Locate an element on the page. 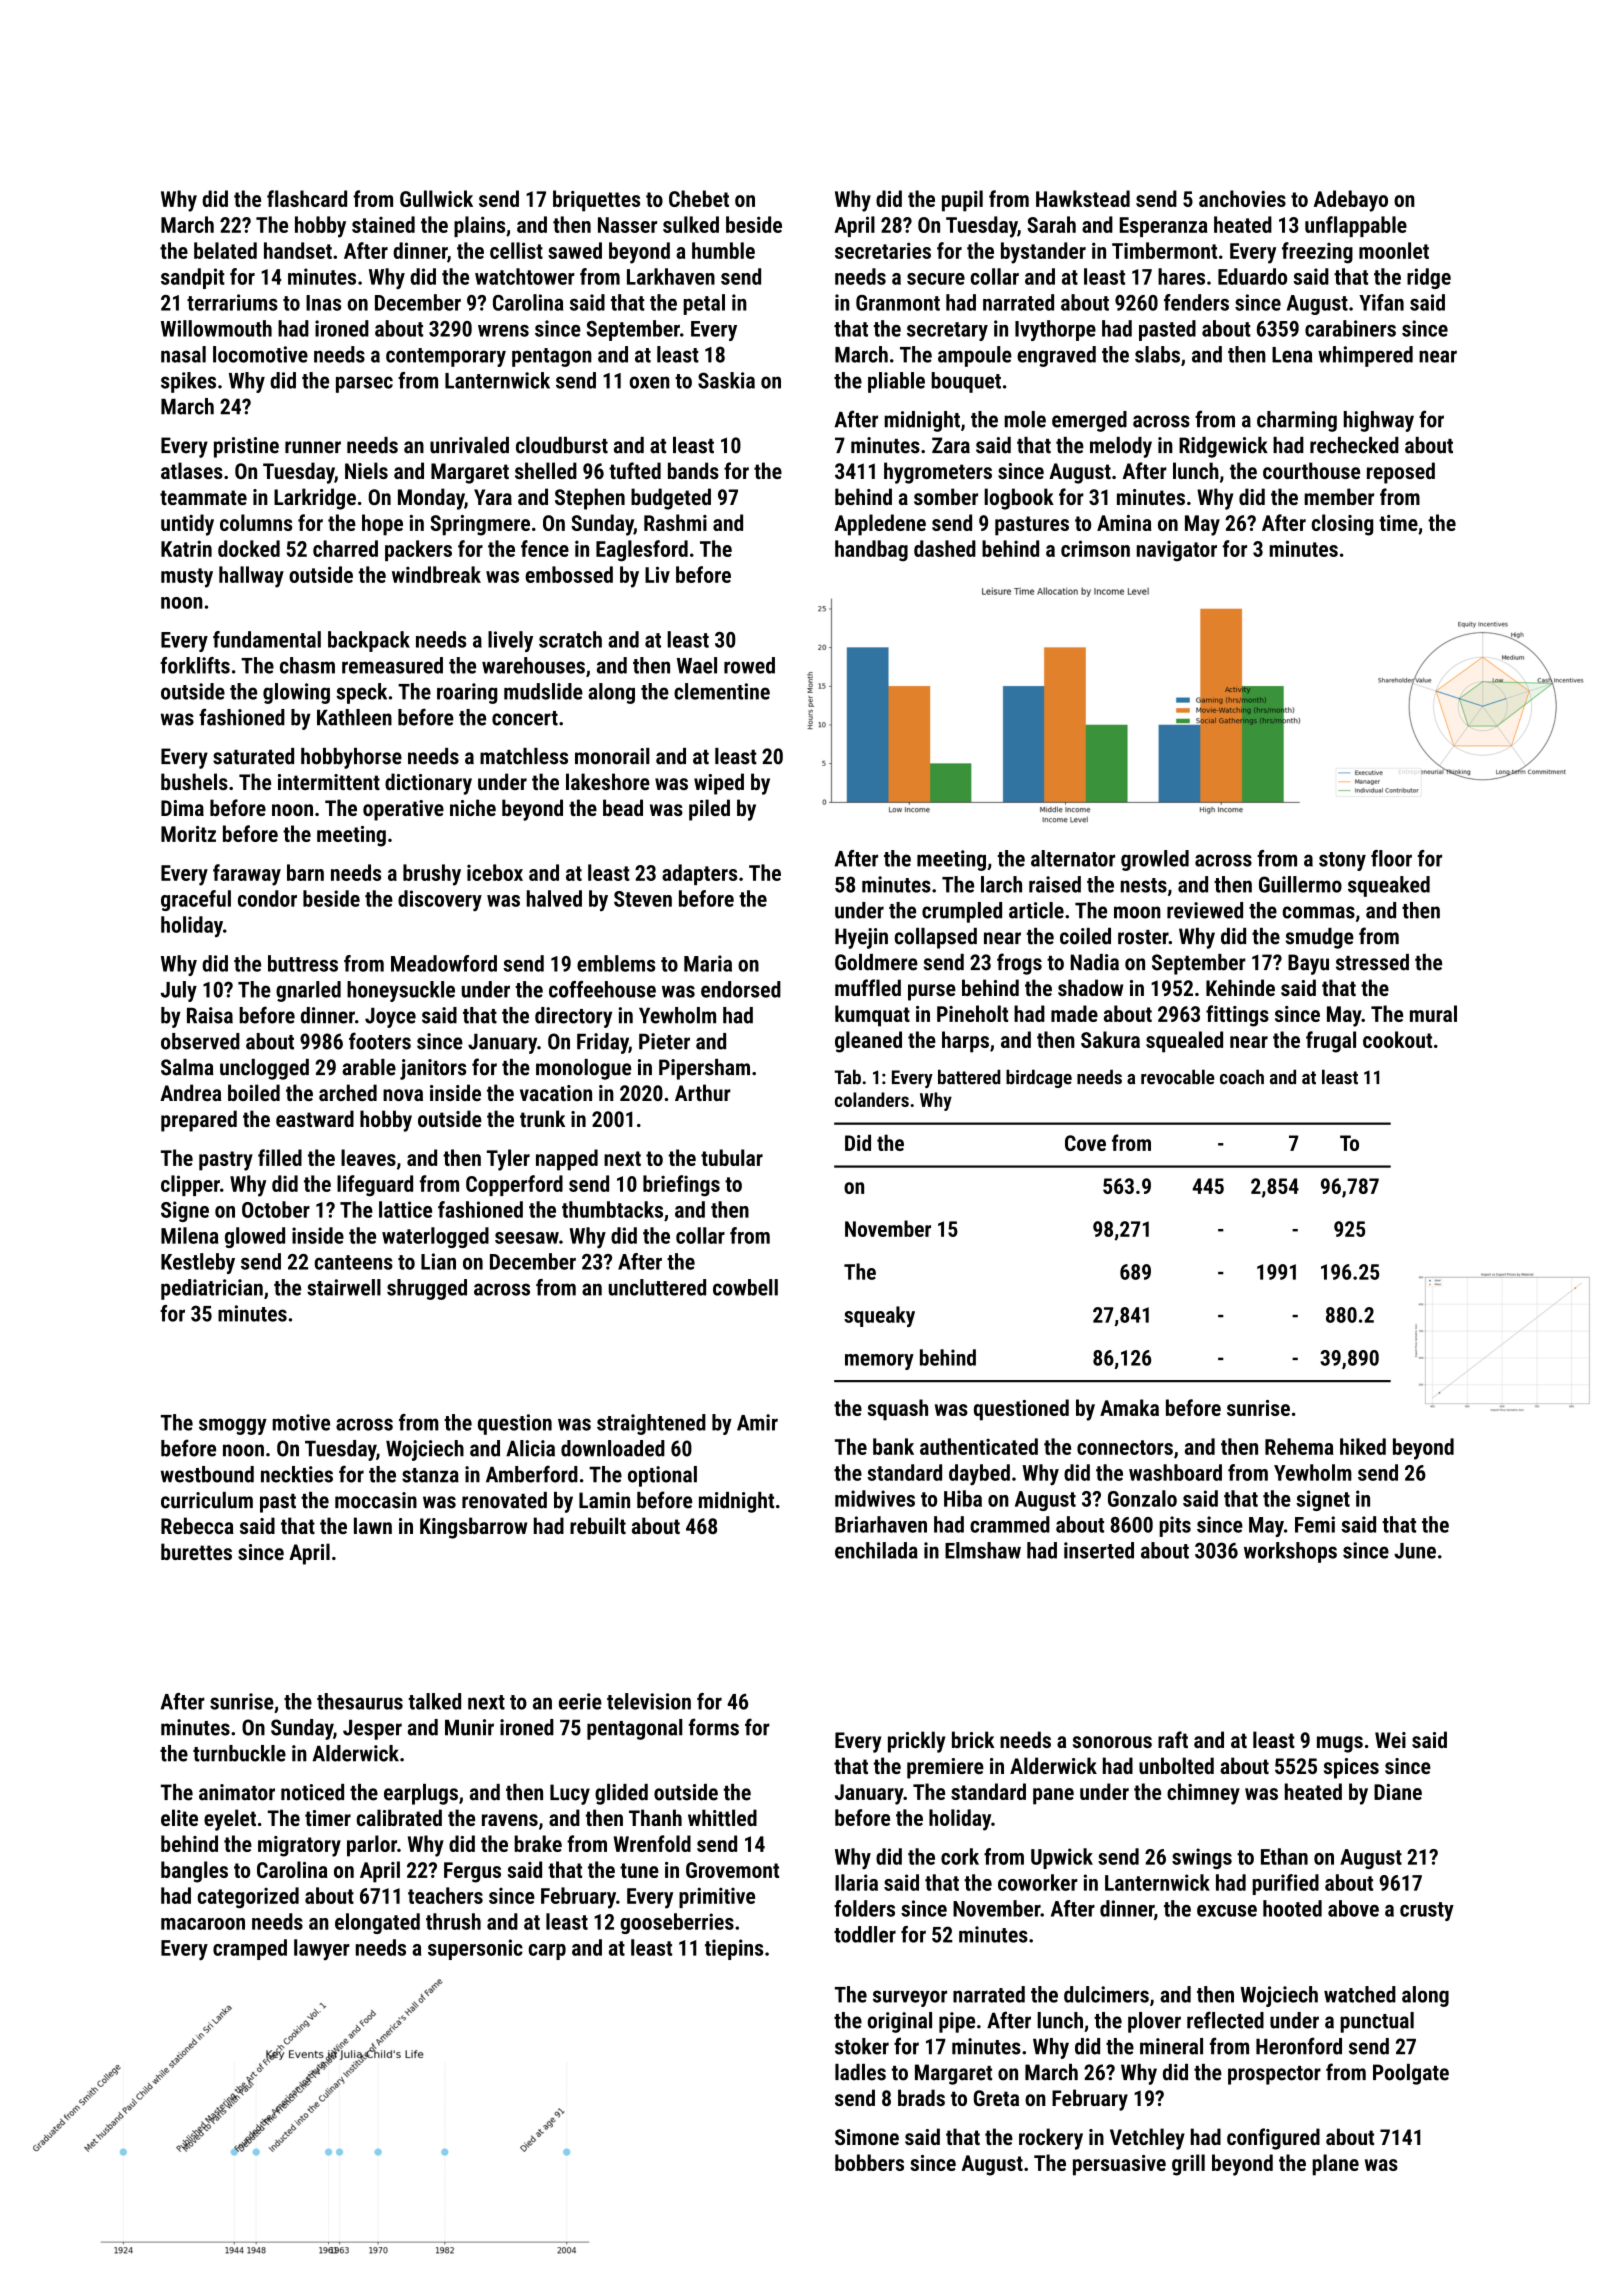 This page has width=1620, height=2292. tubular is located at coordinates (732, 1157).
